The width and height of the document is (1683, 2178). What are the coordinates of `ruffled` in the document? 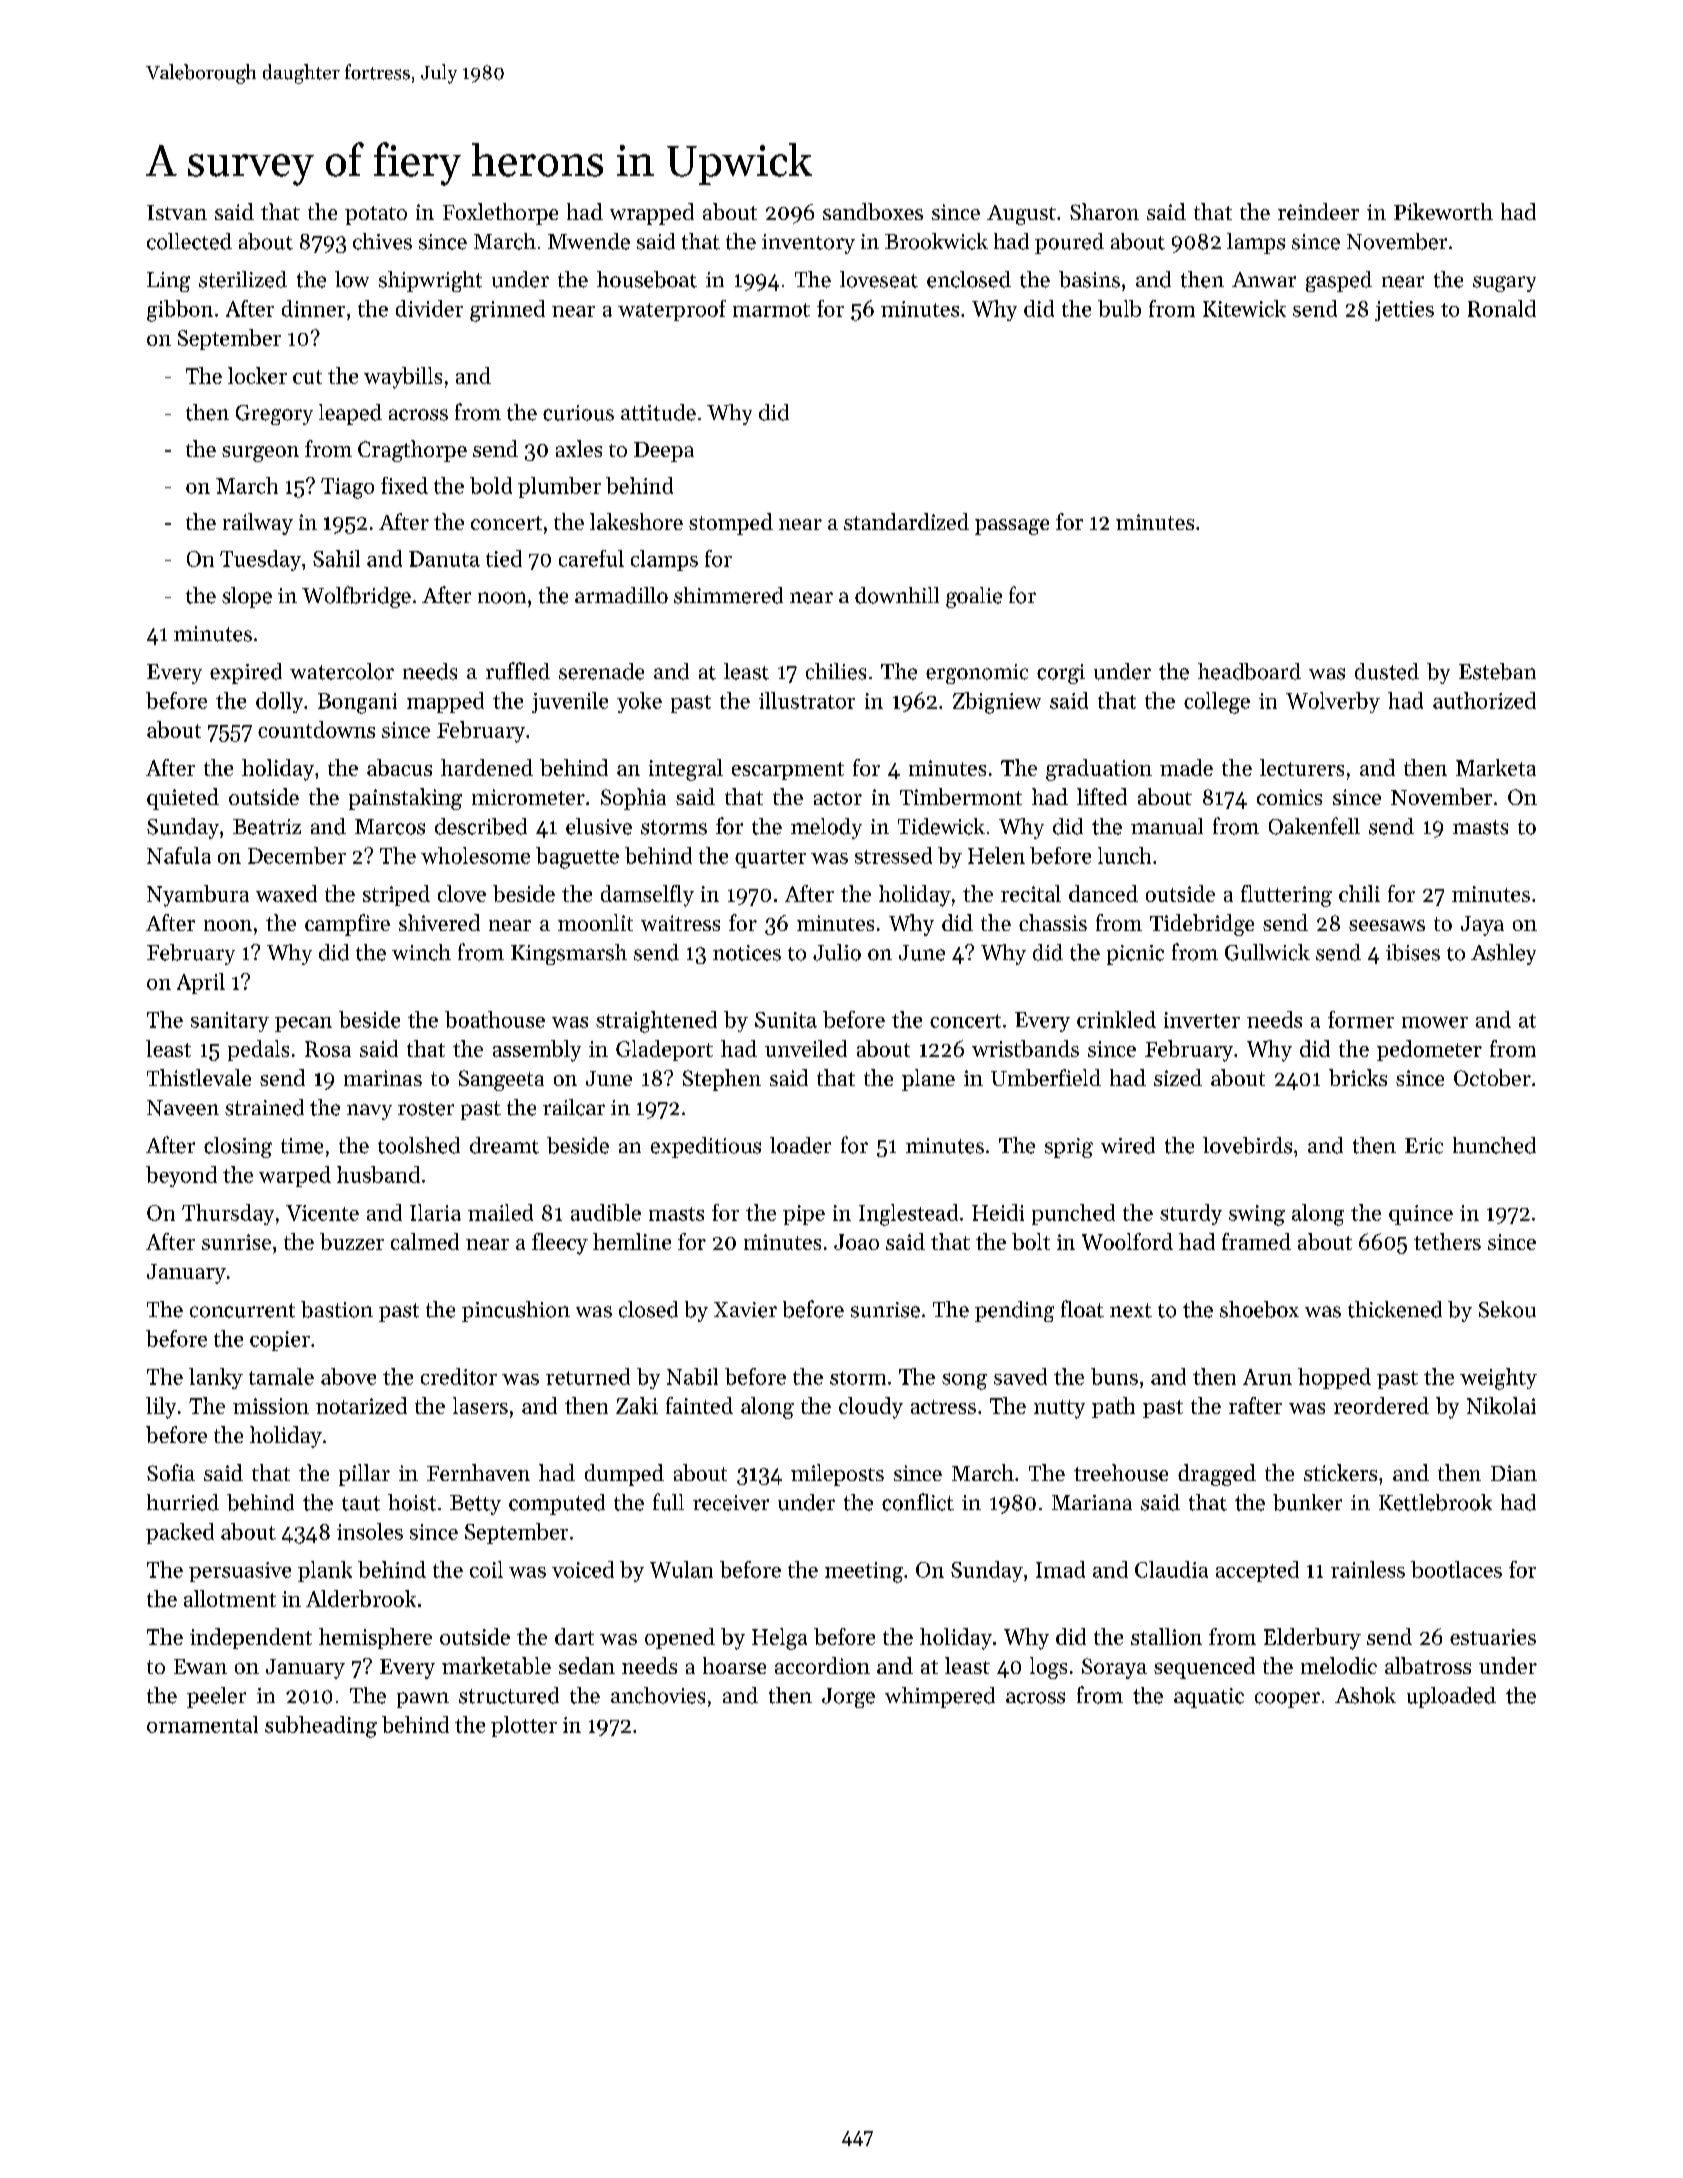 It's located at (518, 671).
